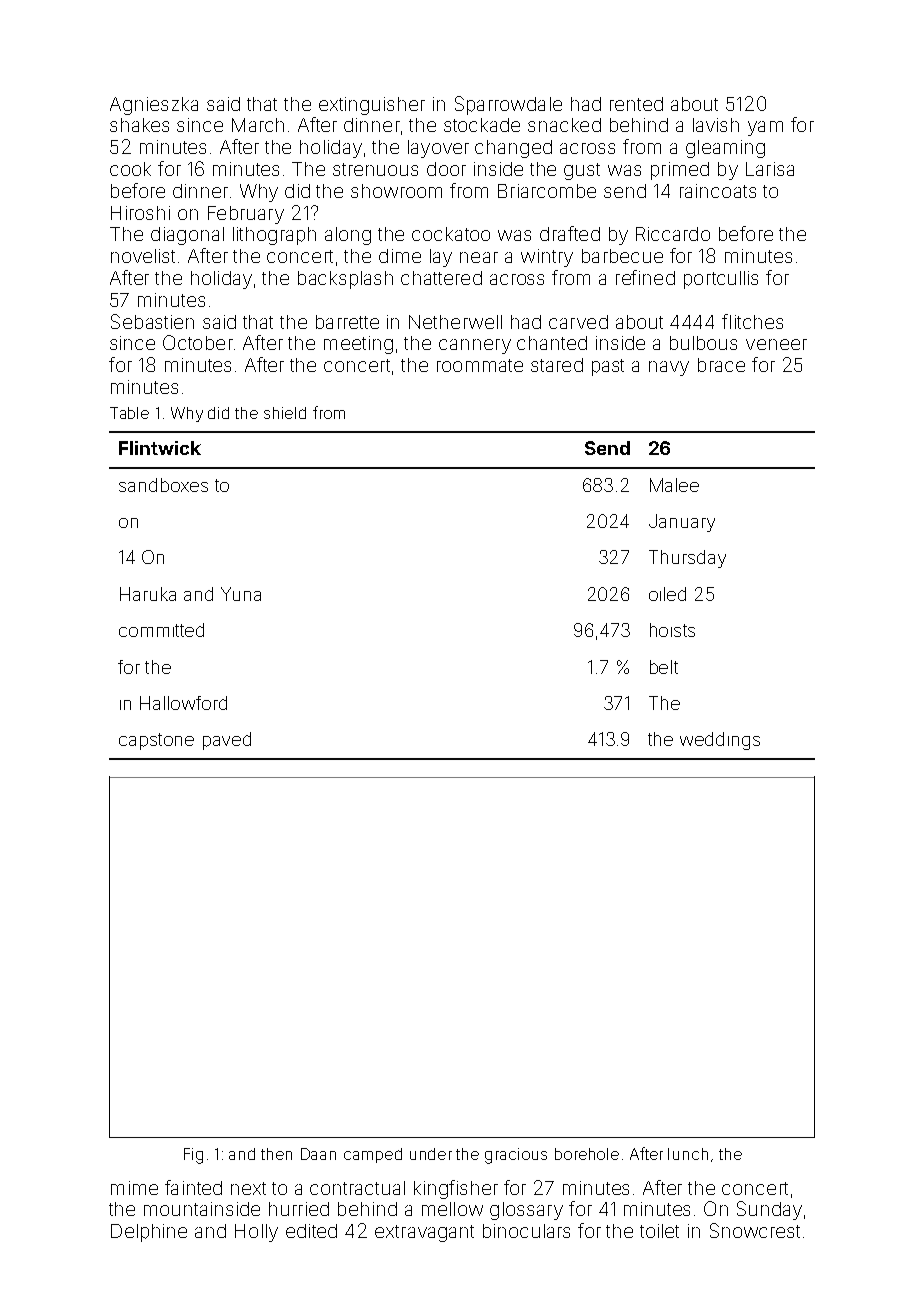 Image resolution: width=924 pixels, height=1308 pixels. What do you see at coordinates (608, 367) in the document?
I see `past` at bounding box center [608, 367].
